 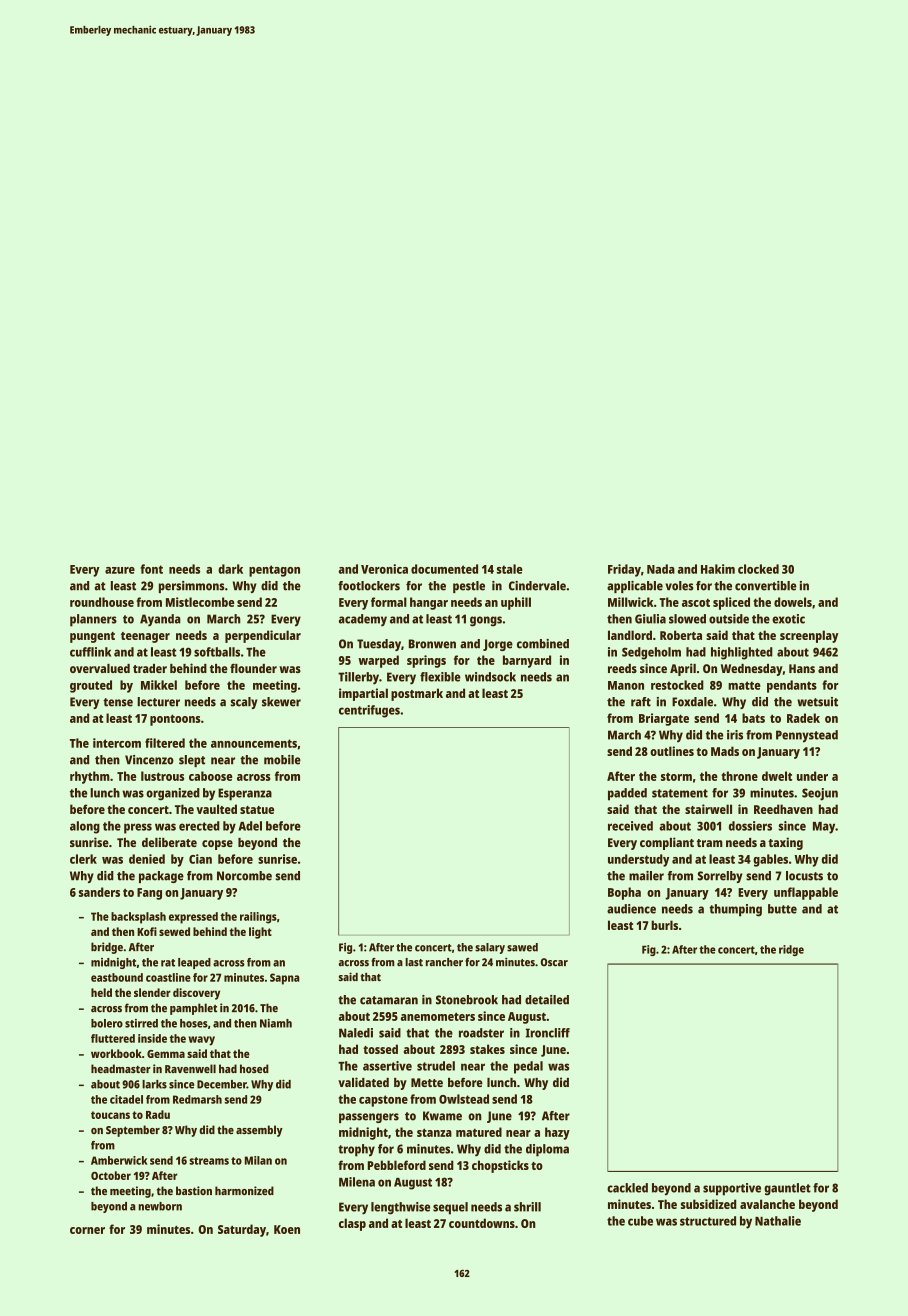 What do you see at coordinates (650, 619) in the screenshot?
I see `Giulia` at bounding box center [650, 619].
